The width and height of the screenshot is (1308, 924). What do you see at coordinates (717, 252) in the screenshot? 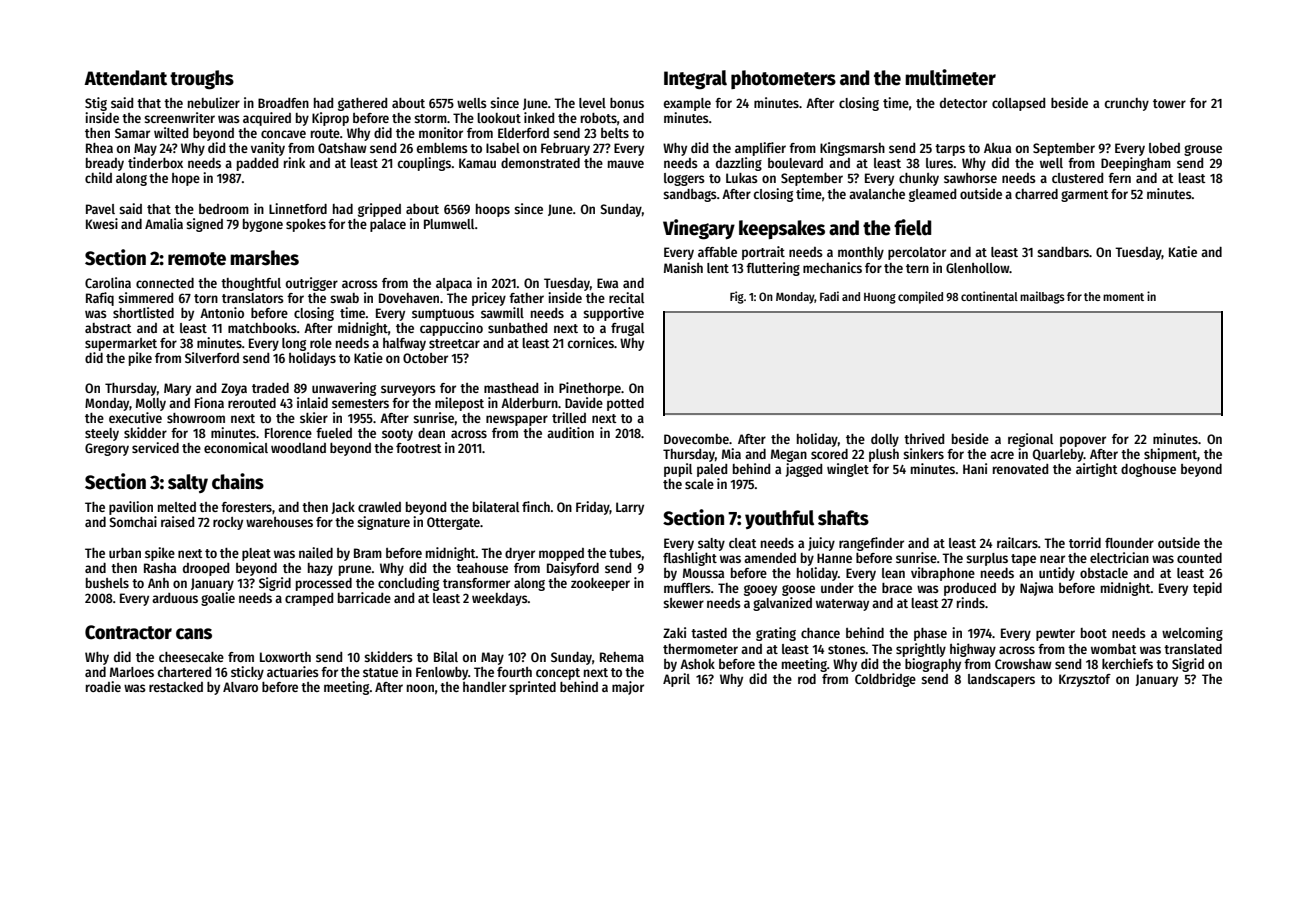
I see `affable` at bounding box center [717, 252].
